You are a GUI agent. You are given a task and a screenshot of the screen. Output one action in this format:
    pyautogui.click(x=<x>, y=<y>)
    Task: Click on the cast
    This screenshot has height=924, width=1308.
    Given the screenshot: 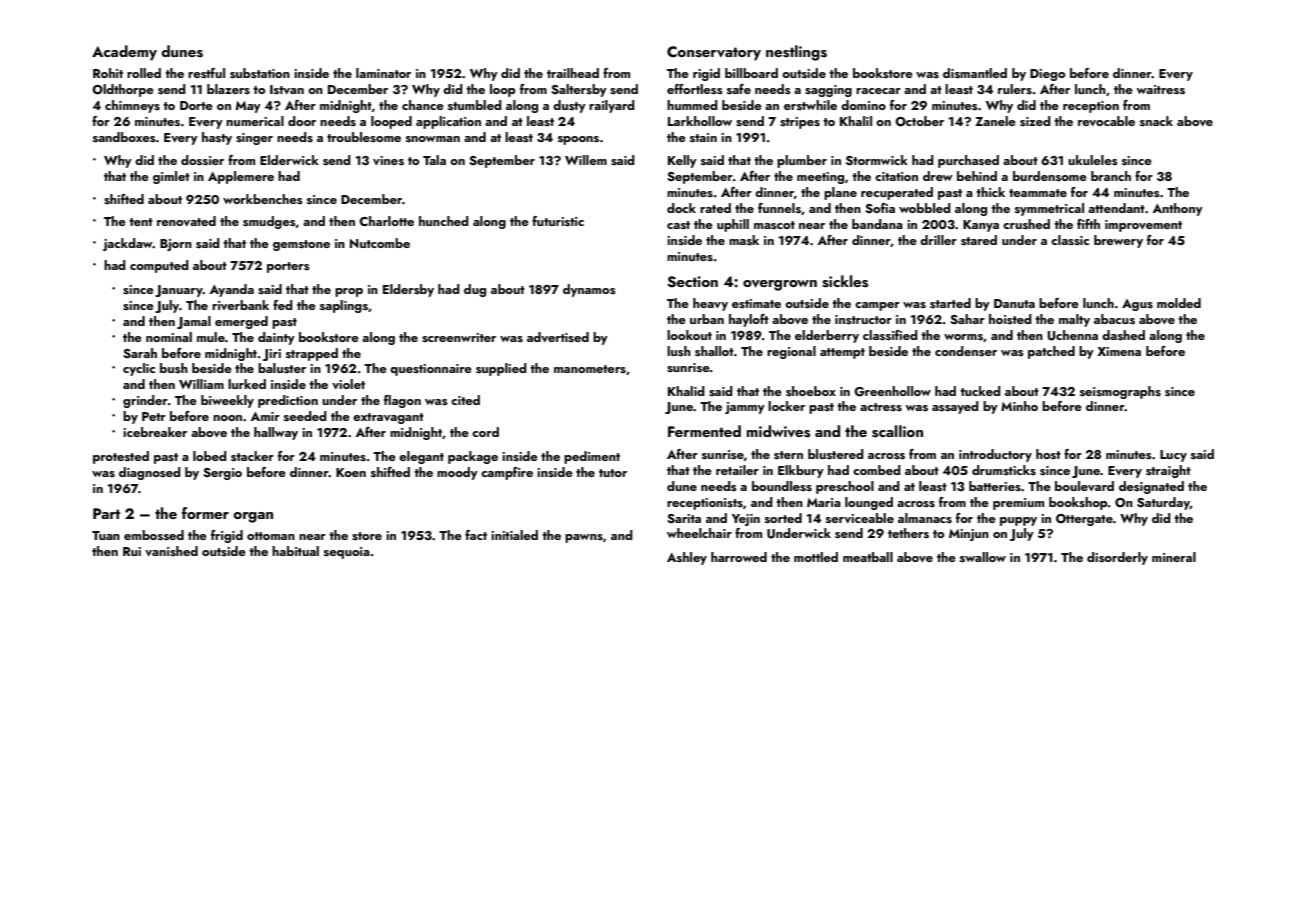 What is the action you would take?
    pyautogui.click(x=678, y=225)
